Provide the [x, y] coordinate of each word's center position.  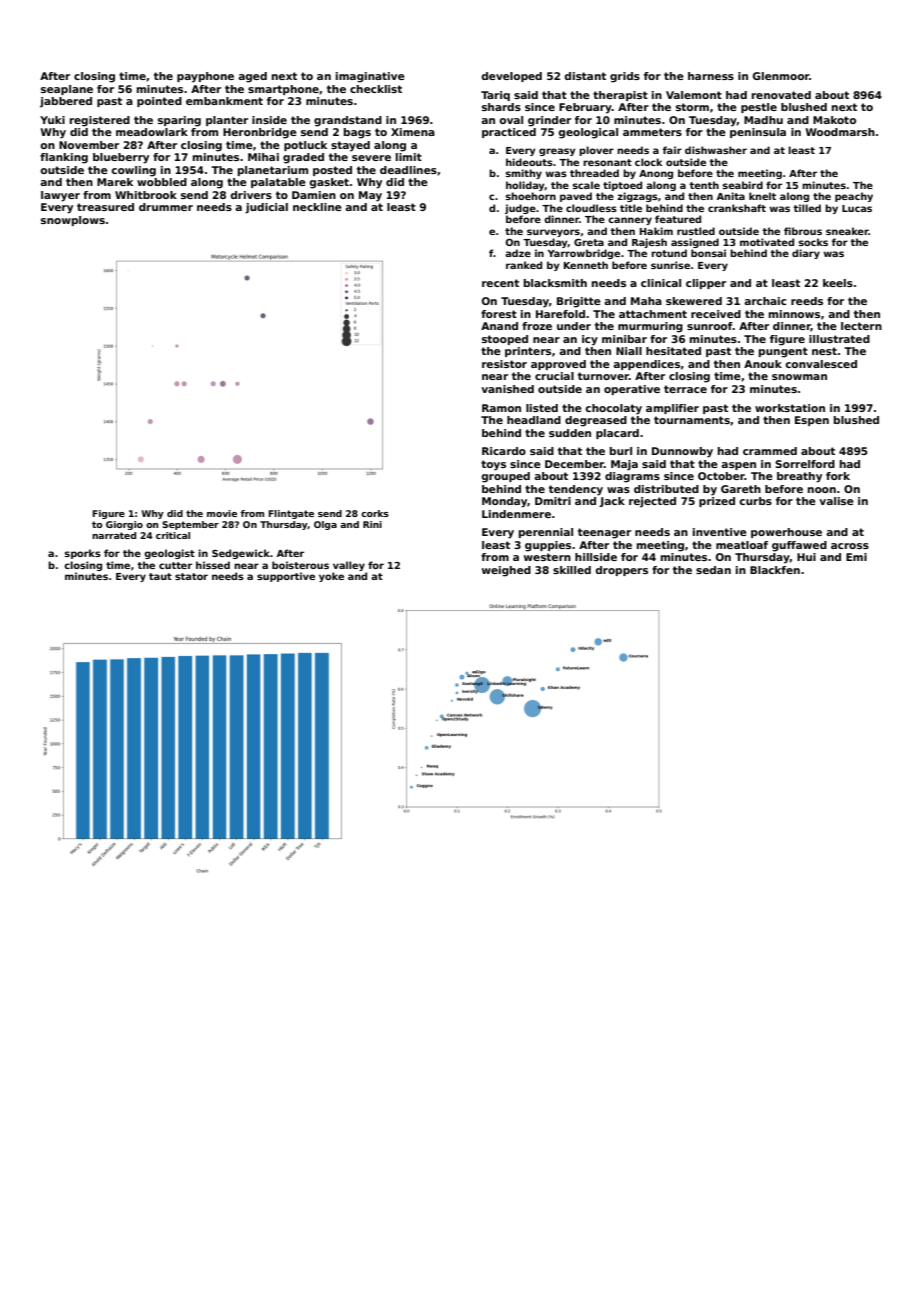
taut [160, 576]
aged [252, 77]
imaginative [370, 77]
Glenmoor [781, 76]
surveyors [553, 233]
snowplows [73, 221]
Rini [372, 524]
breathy [799, 477]
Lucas [857, 208]
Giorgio [124, 525]
